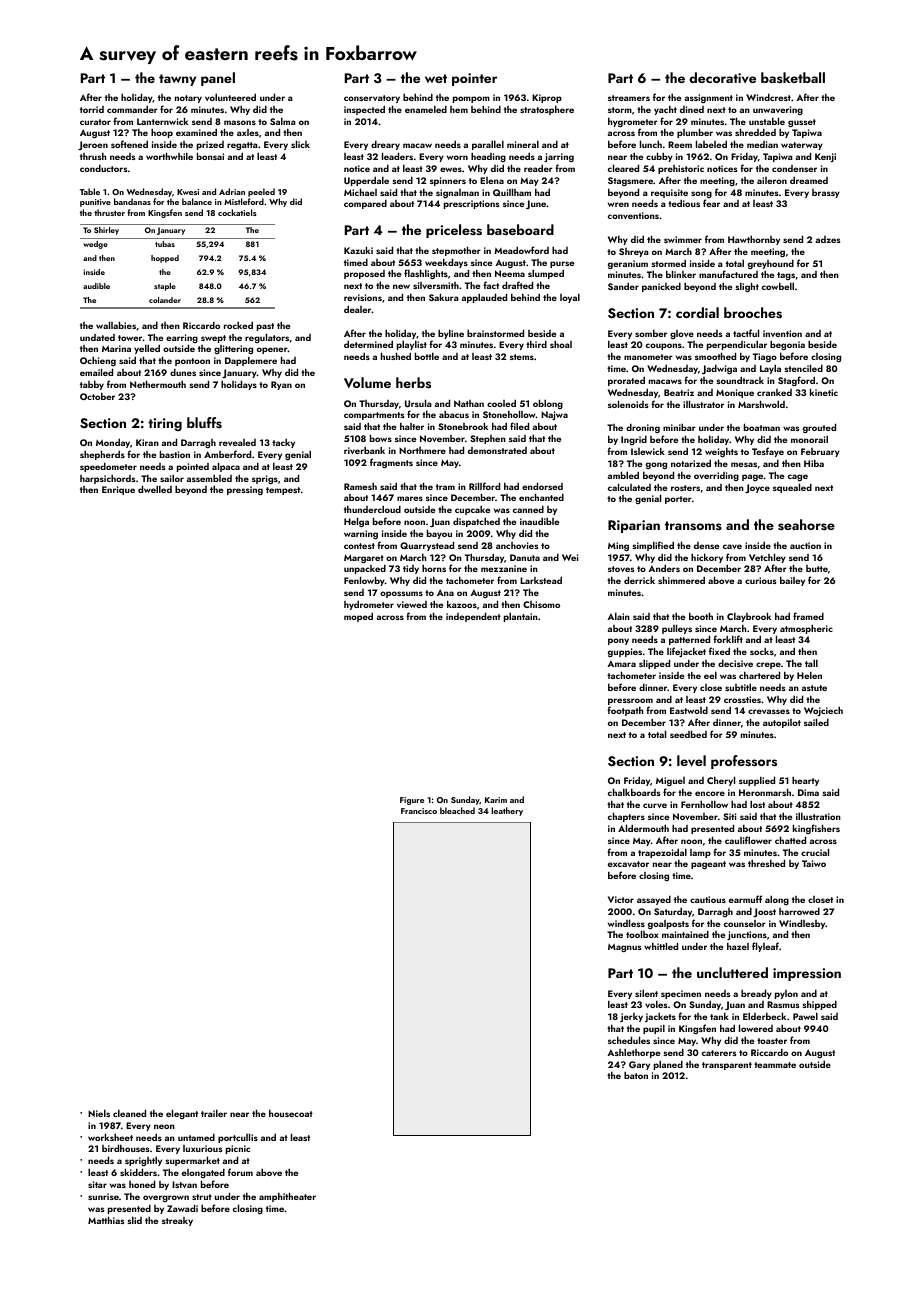  Describe the element at coordinates (155, 489) in the screenshot. I see `dwelled` at that location.
